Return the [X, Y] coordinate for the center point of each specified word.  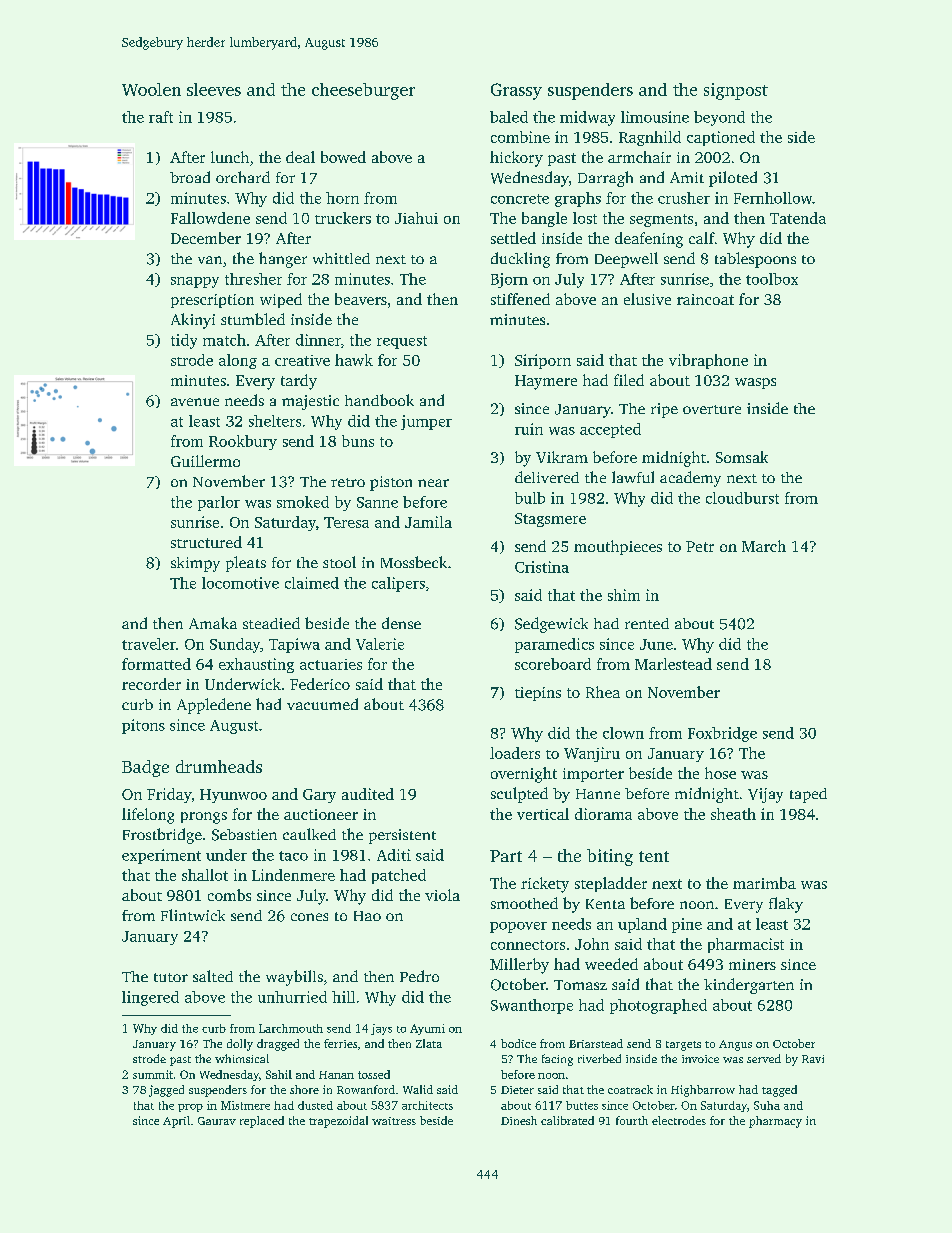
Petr [700, 546]
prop [190, 1108]
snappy [195, 282]
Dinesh [519, 1120]
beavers [361, 299]
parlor [219, 503]
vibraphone [708, 361]
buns [358, 441]
